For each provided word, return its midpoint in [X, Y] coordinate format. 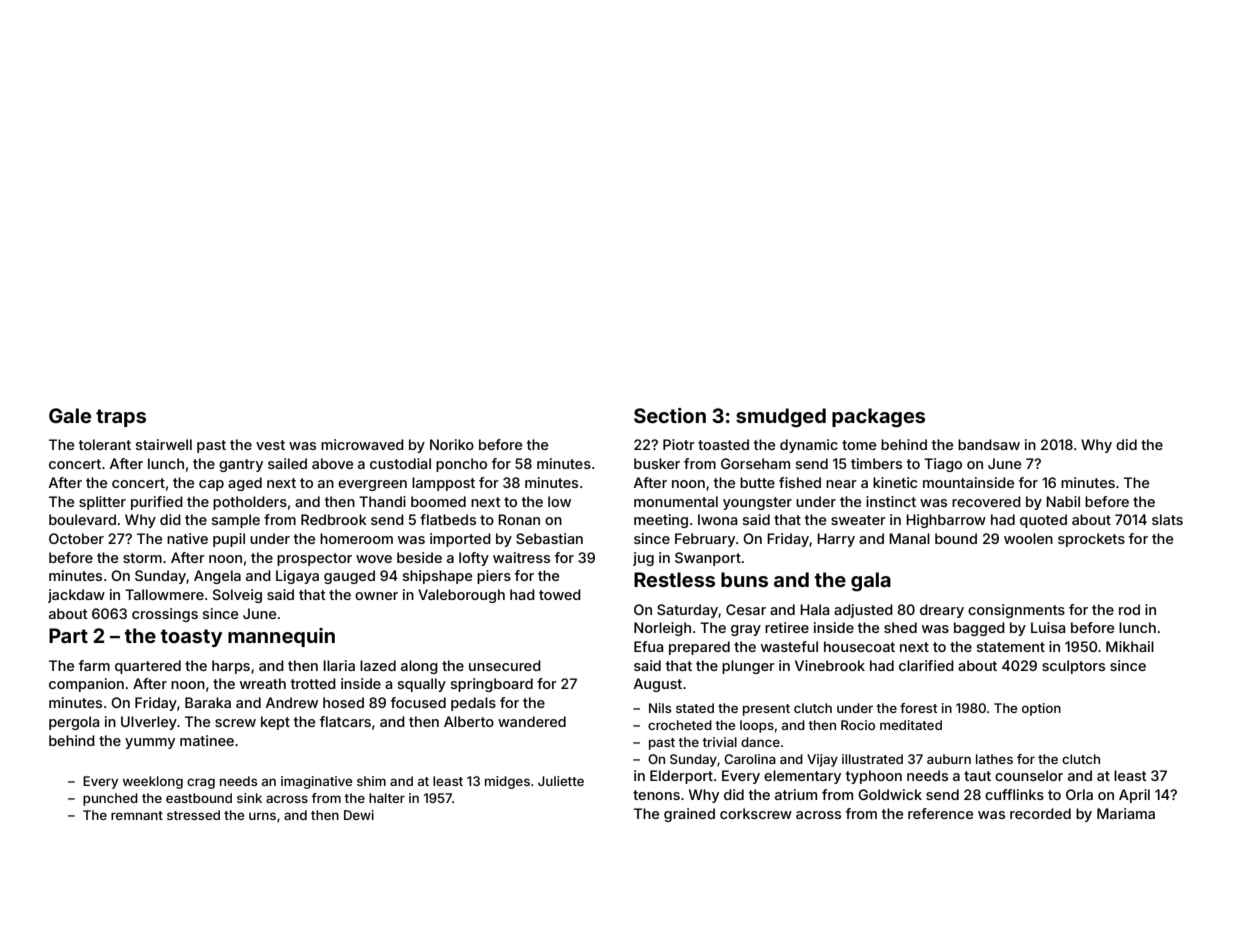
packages [878, 418]
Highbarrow [946, 521]
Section [670, 415]
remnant [137, 815]
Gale [70, 415]
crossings [165, 615]
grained [689, 815]
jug [643, 559]
